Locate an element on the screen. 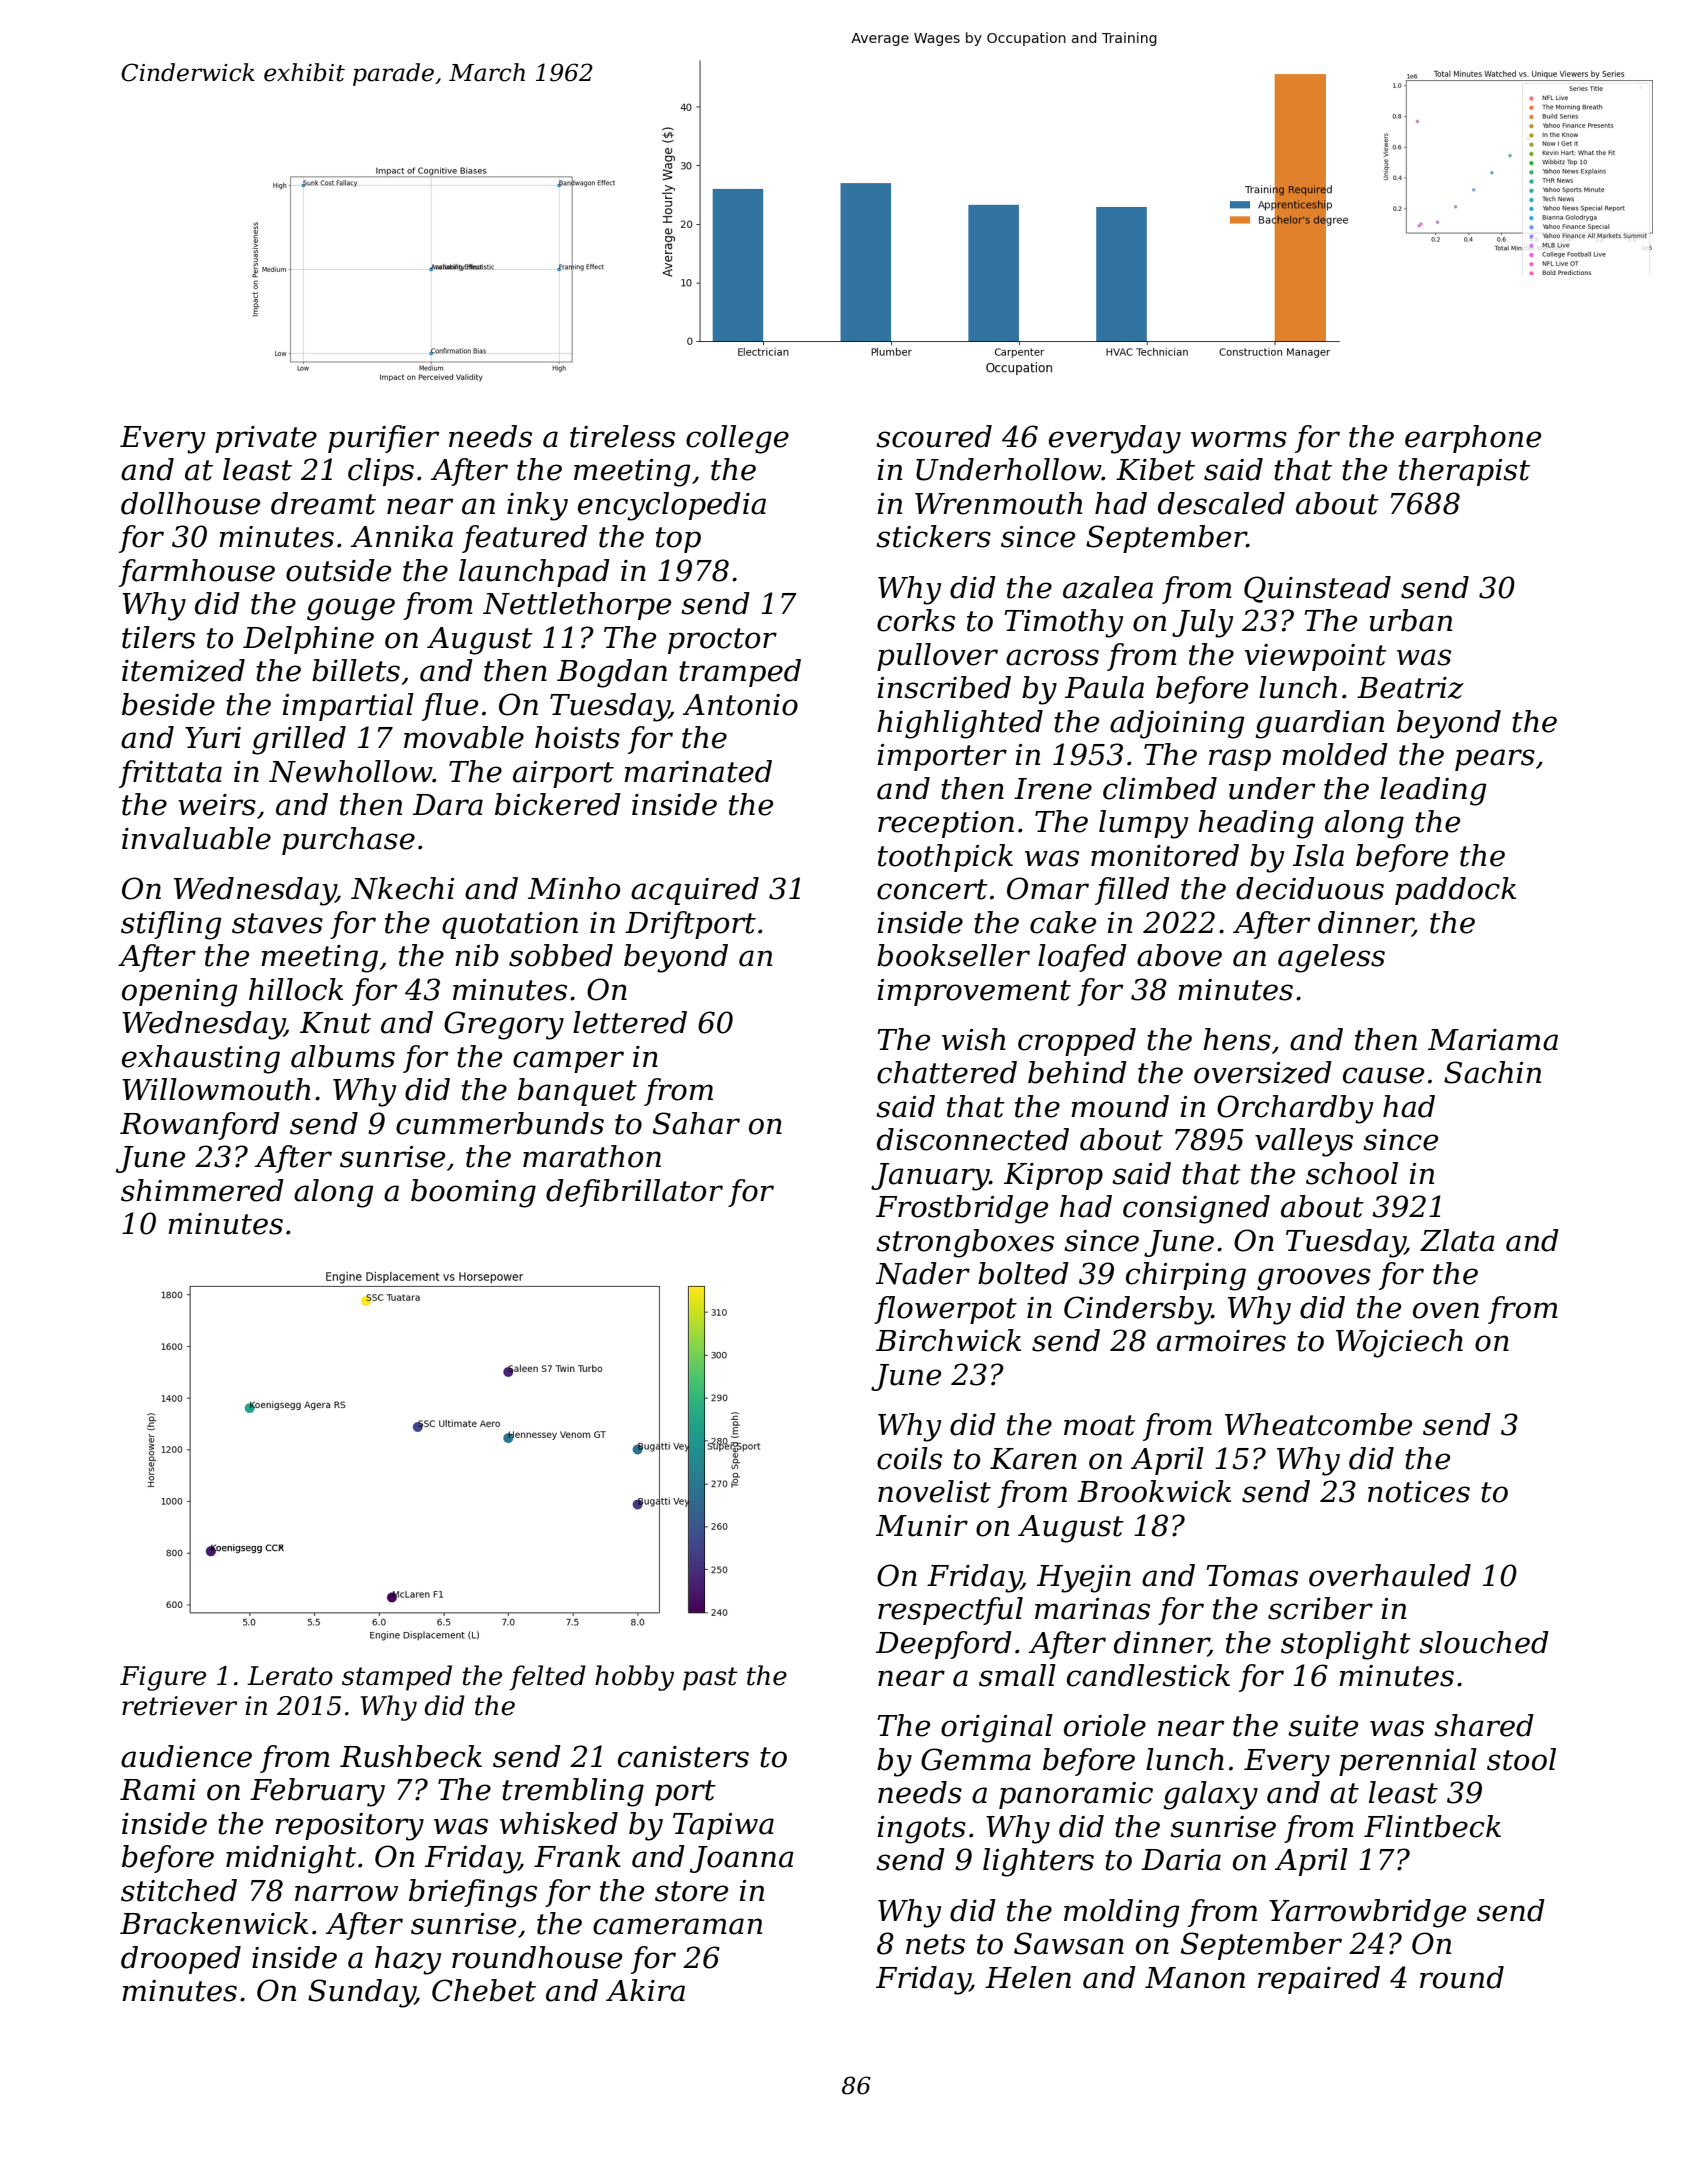  private is located at coordinates (266, 439).
